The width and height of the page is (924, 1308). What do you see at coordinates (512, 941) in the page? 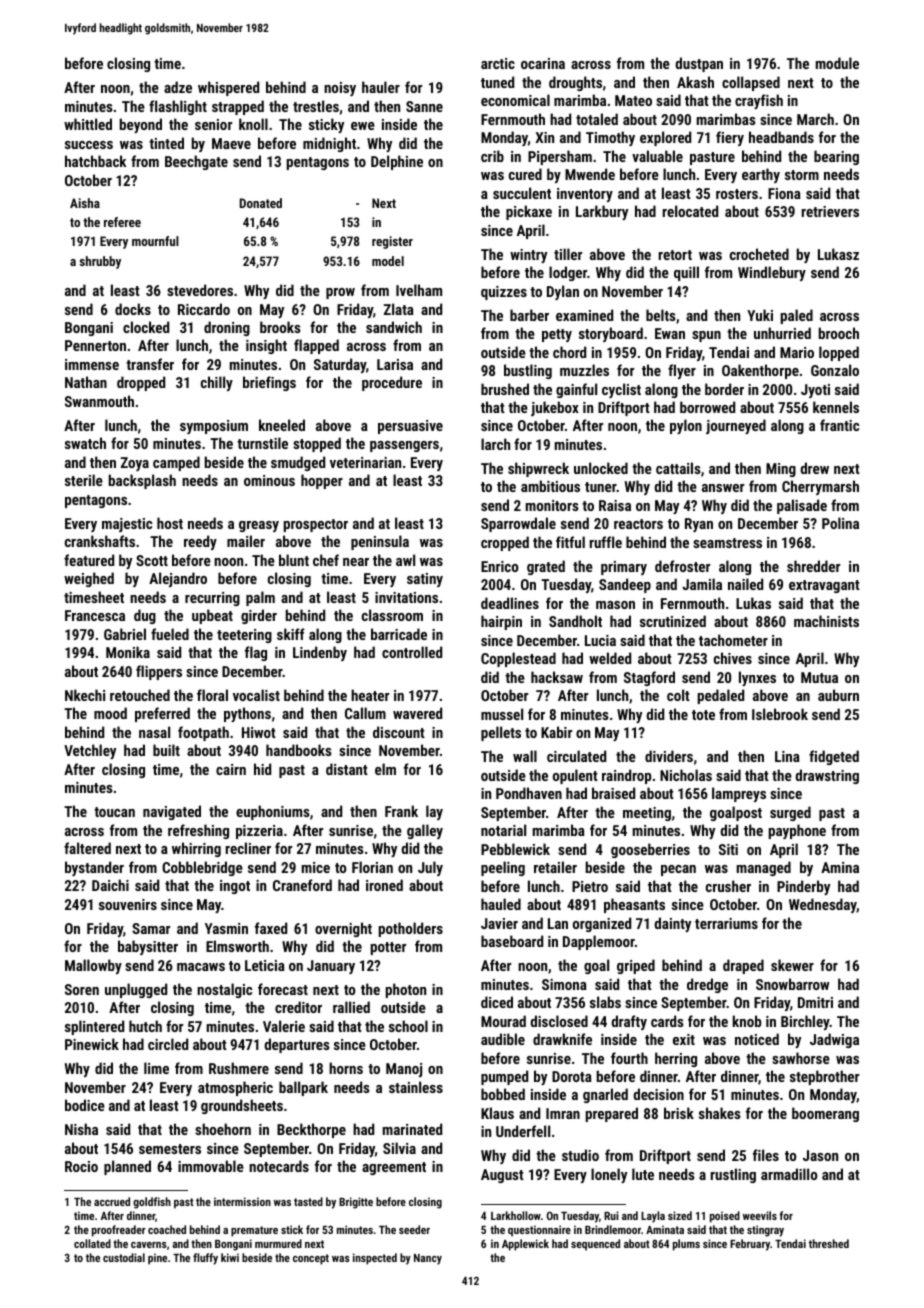
I see `baseboard` at bounding box center [512, 941].
